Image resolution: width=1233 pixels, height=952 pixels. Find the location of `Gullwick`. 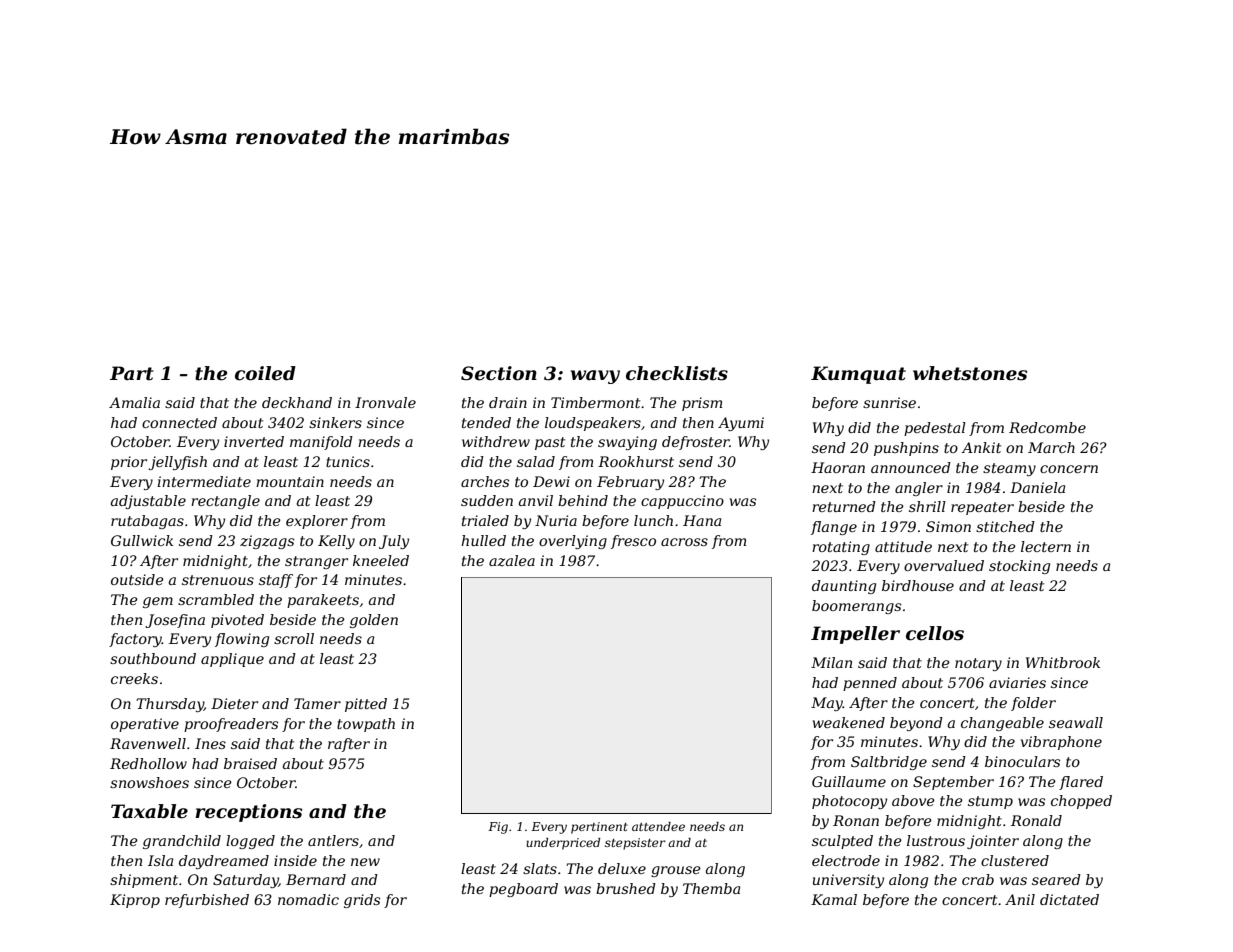

Gullwick is located at coordinates (142, 540).
